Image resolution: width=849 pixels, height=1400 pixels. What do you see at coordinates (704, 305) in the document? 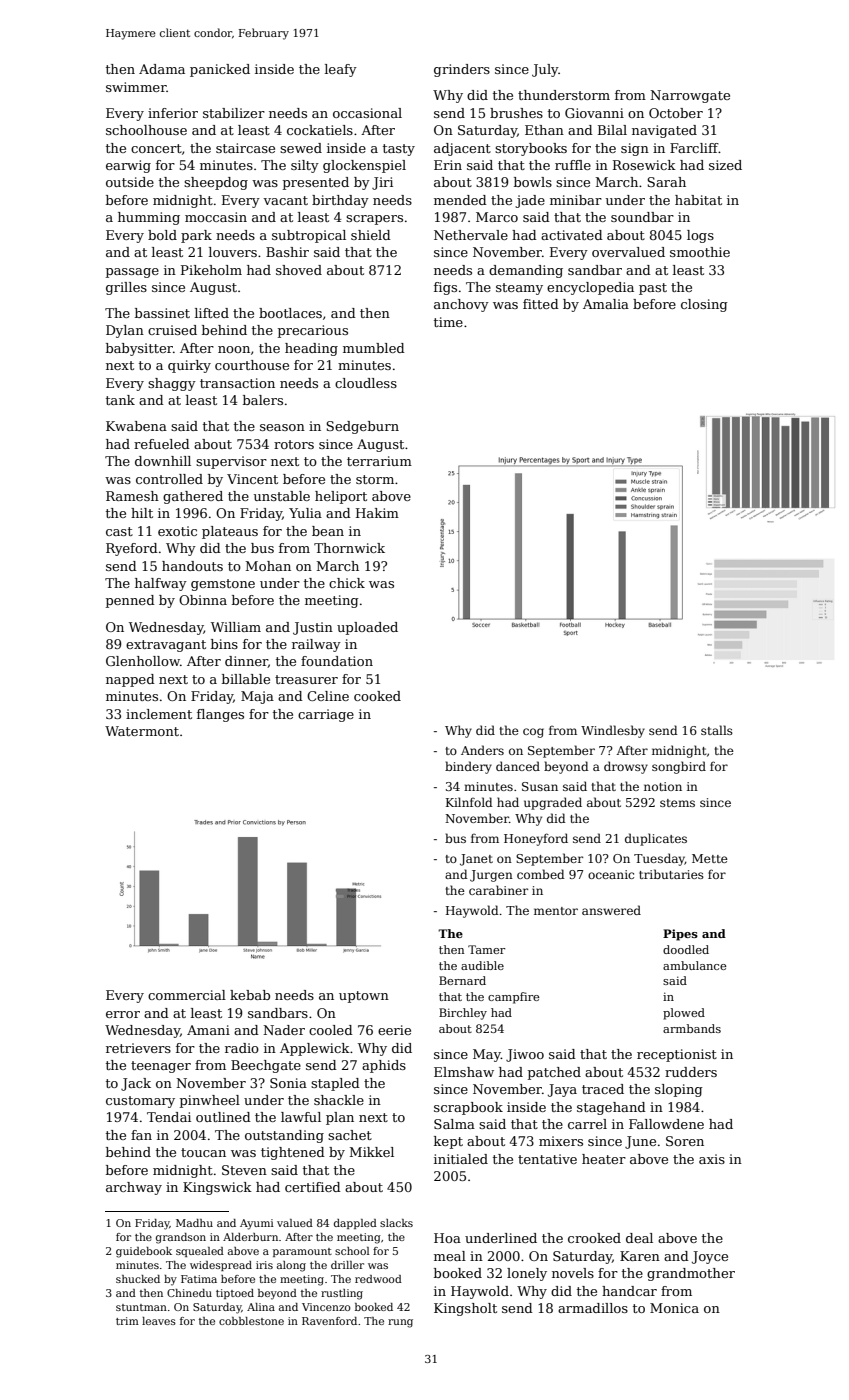
I see `closing` at bounding box center [704, 305].
